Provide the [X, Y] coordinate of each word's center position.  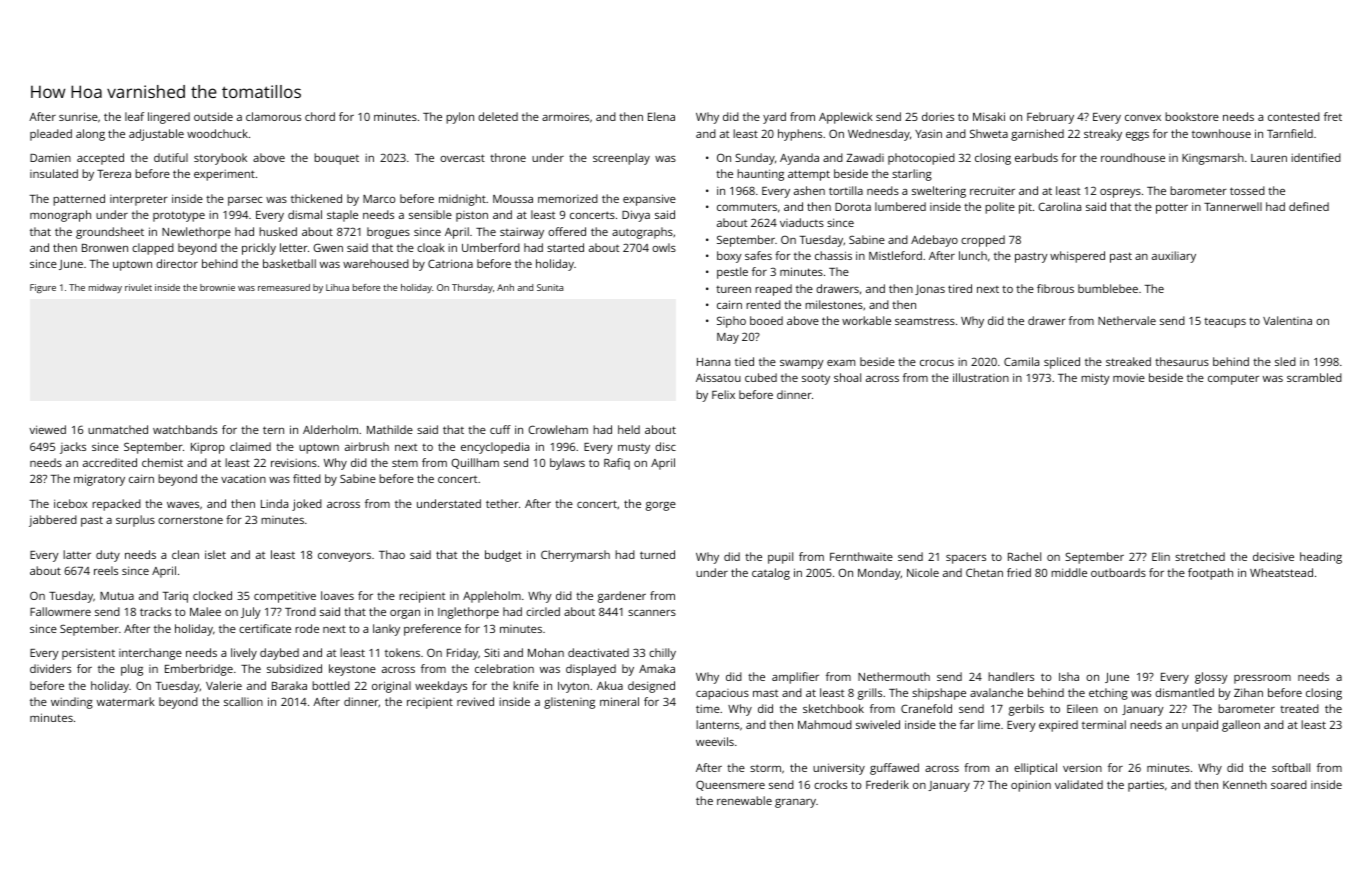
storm [765, 768]
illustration [981, 377]
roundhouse [1133, 157]
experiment [224, 175]
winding [72, 703]
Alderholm [330, 429]
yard [774, 118]
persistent [88, 654]
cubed [761, 377]
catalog [771, 574]
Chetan [984, 572]
